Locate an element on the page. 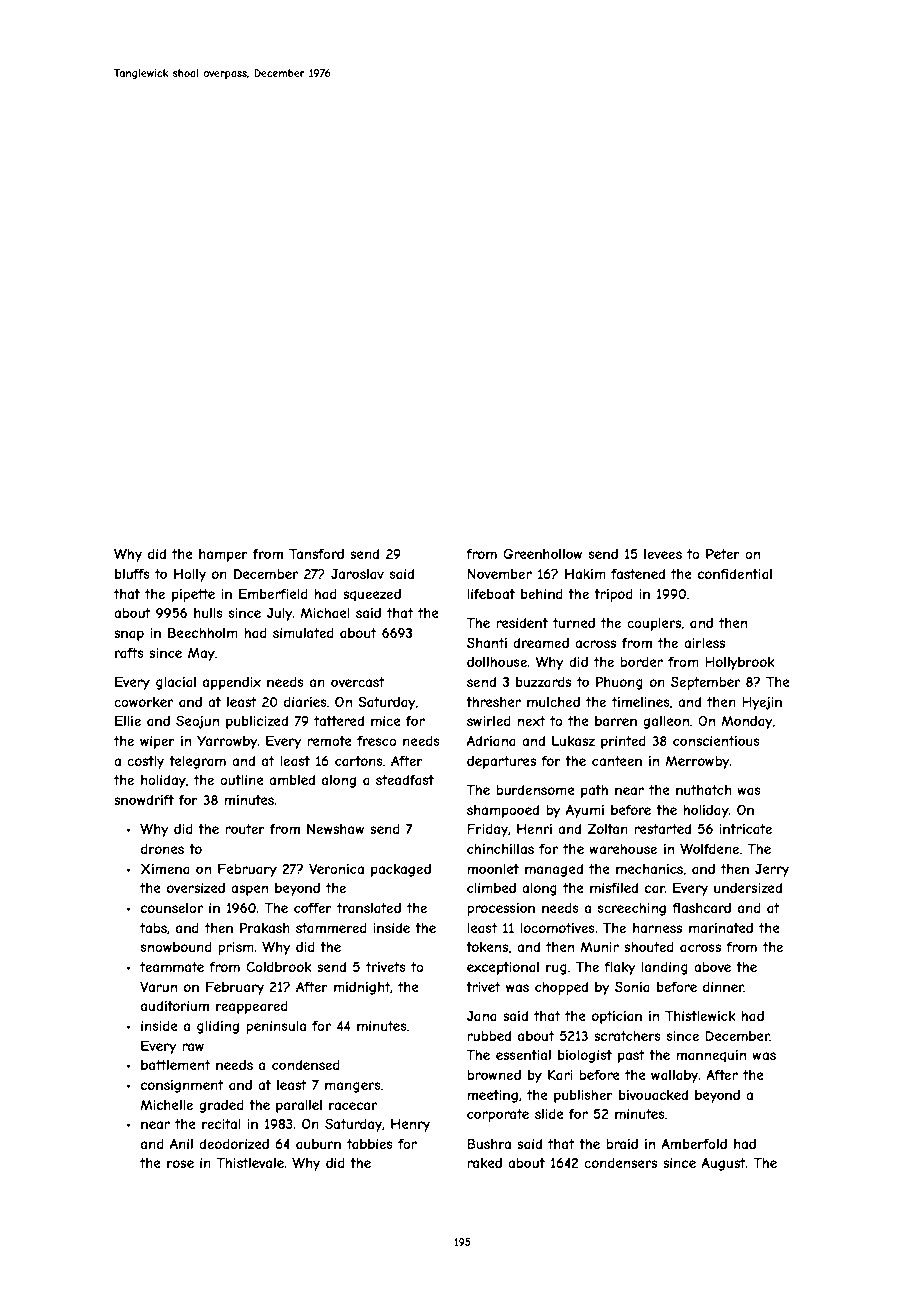 Image resolution: width=908 pixels, height=1316 pixels. bluffs is located at coordinates (132, 574).
